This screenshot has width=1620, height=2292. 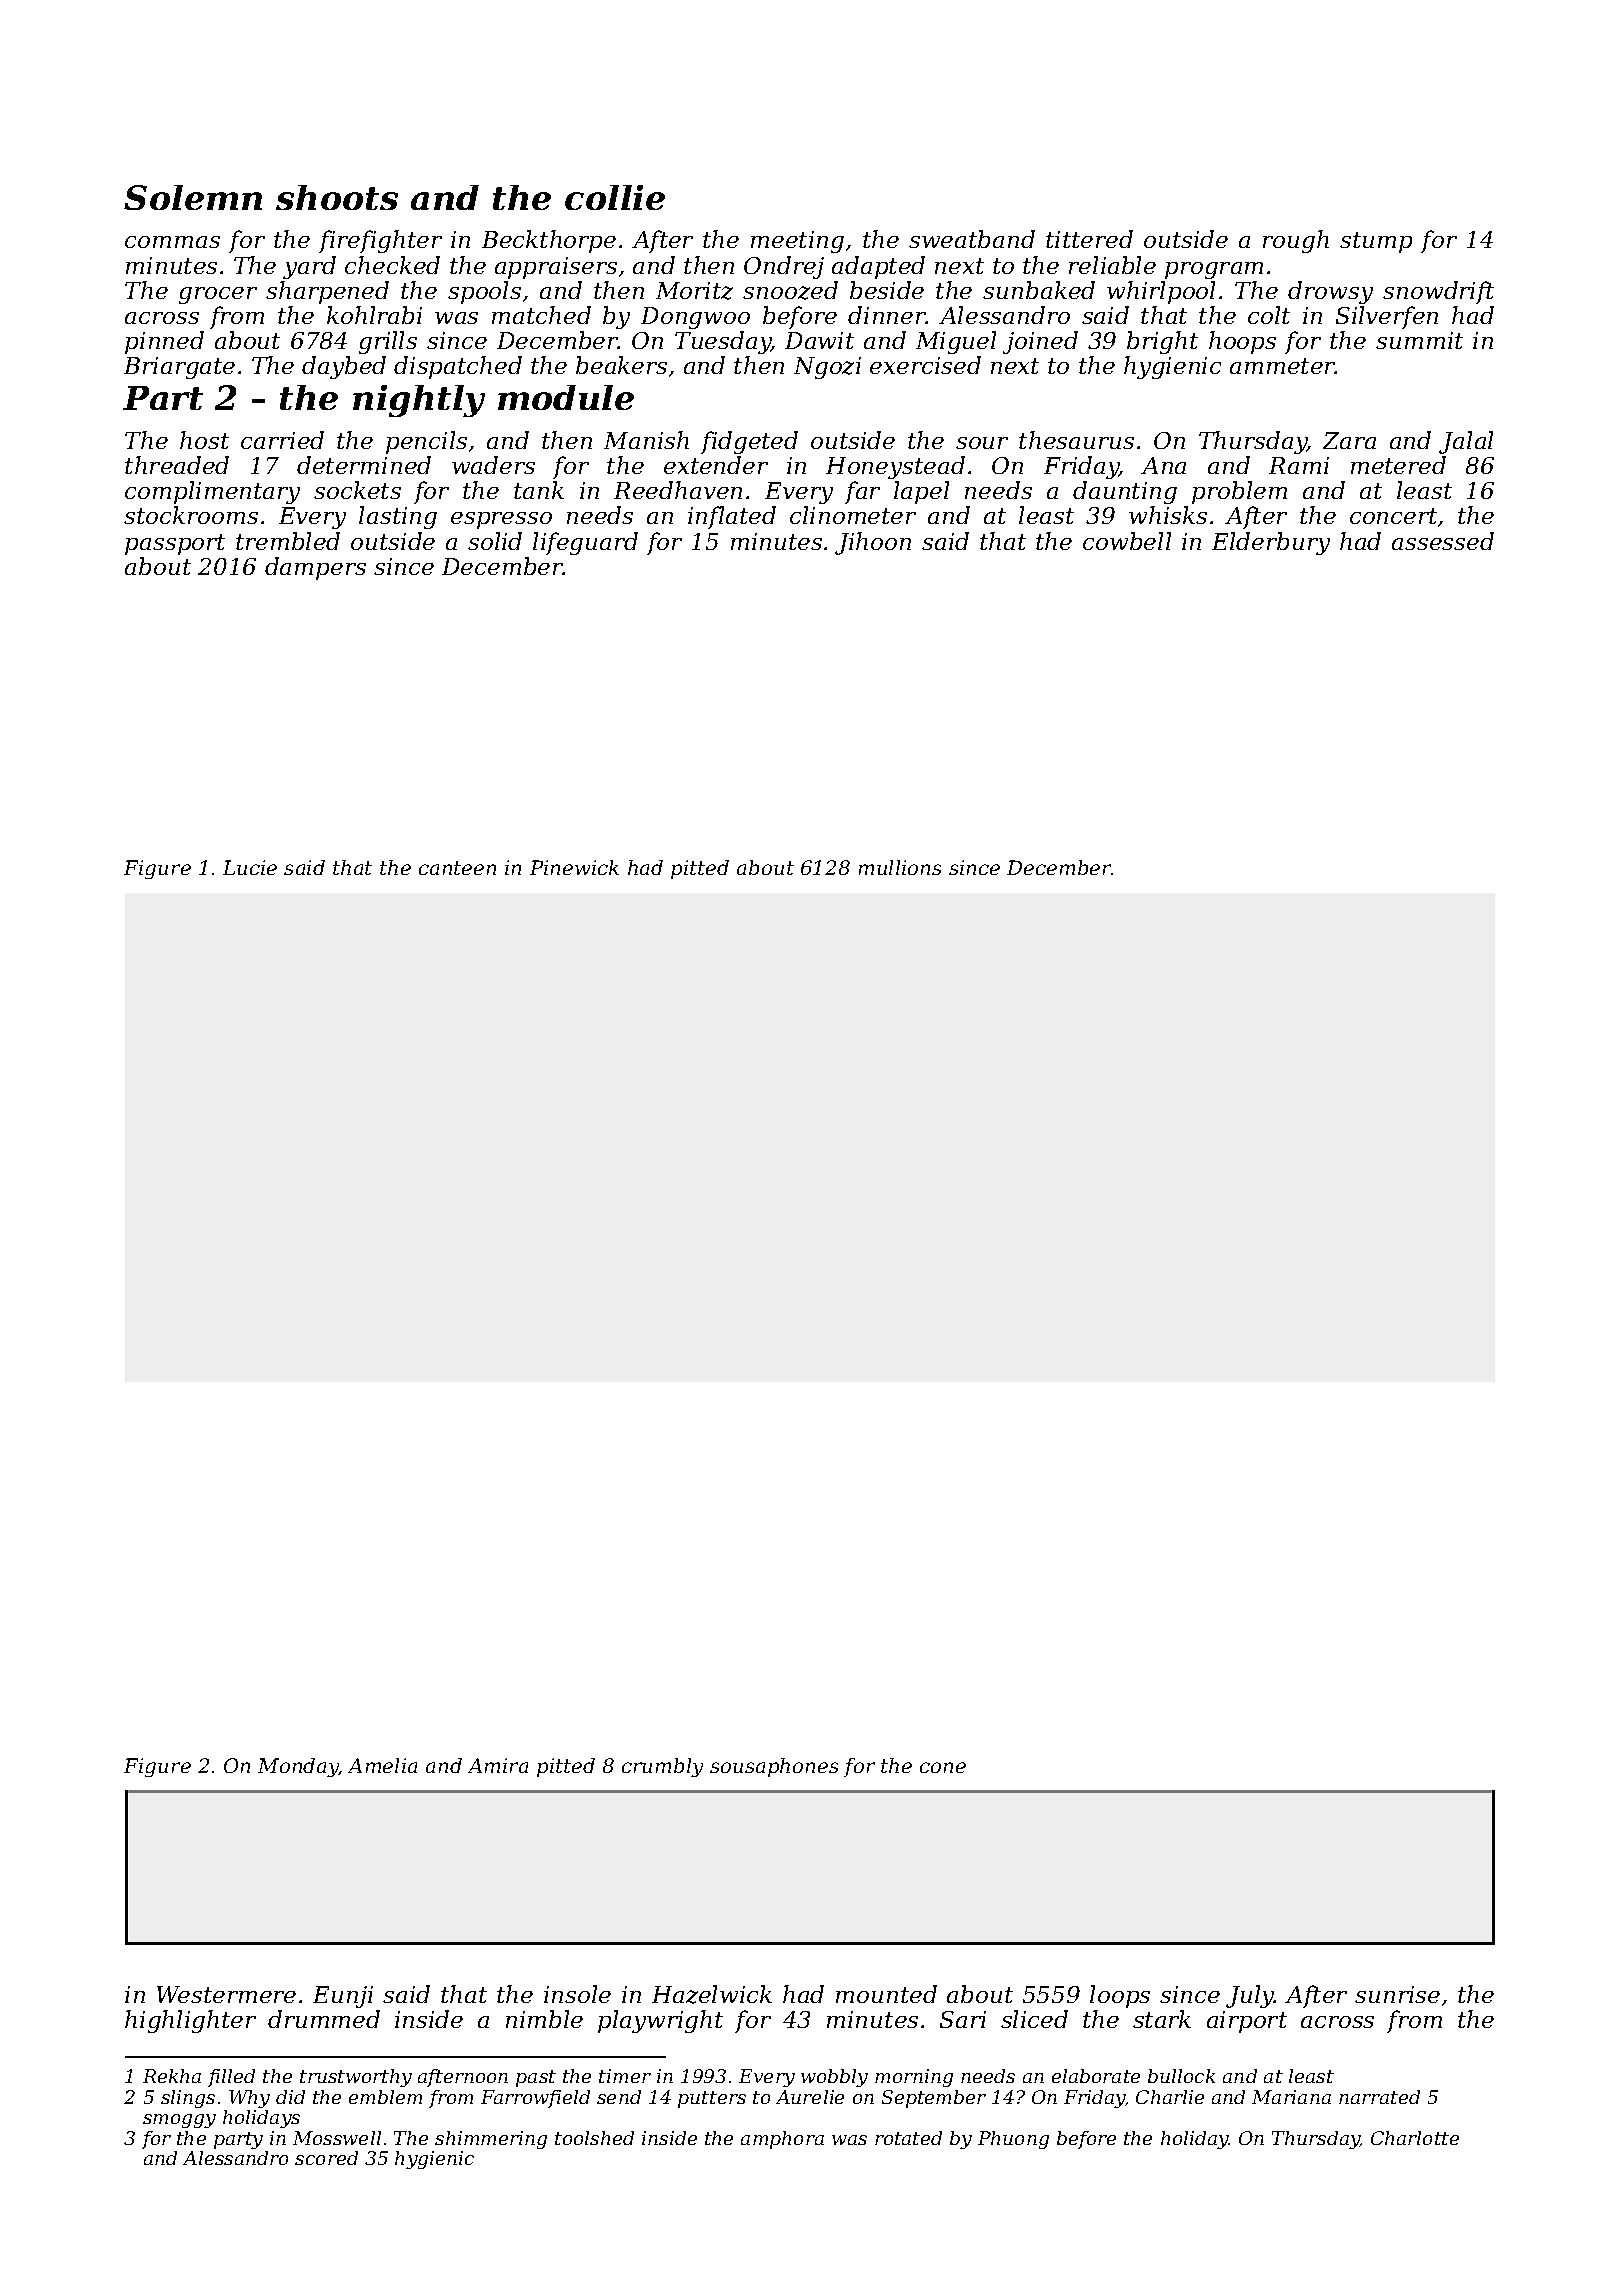 I want to click on sousaphones, so click(x=774, y=1767).
